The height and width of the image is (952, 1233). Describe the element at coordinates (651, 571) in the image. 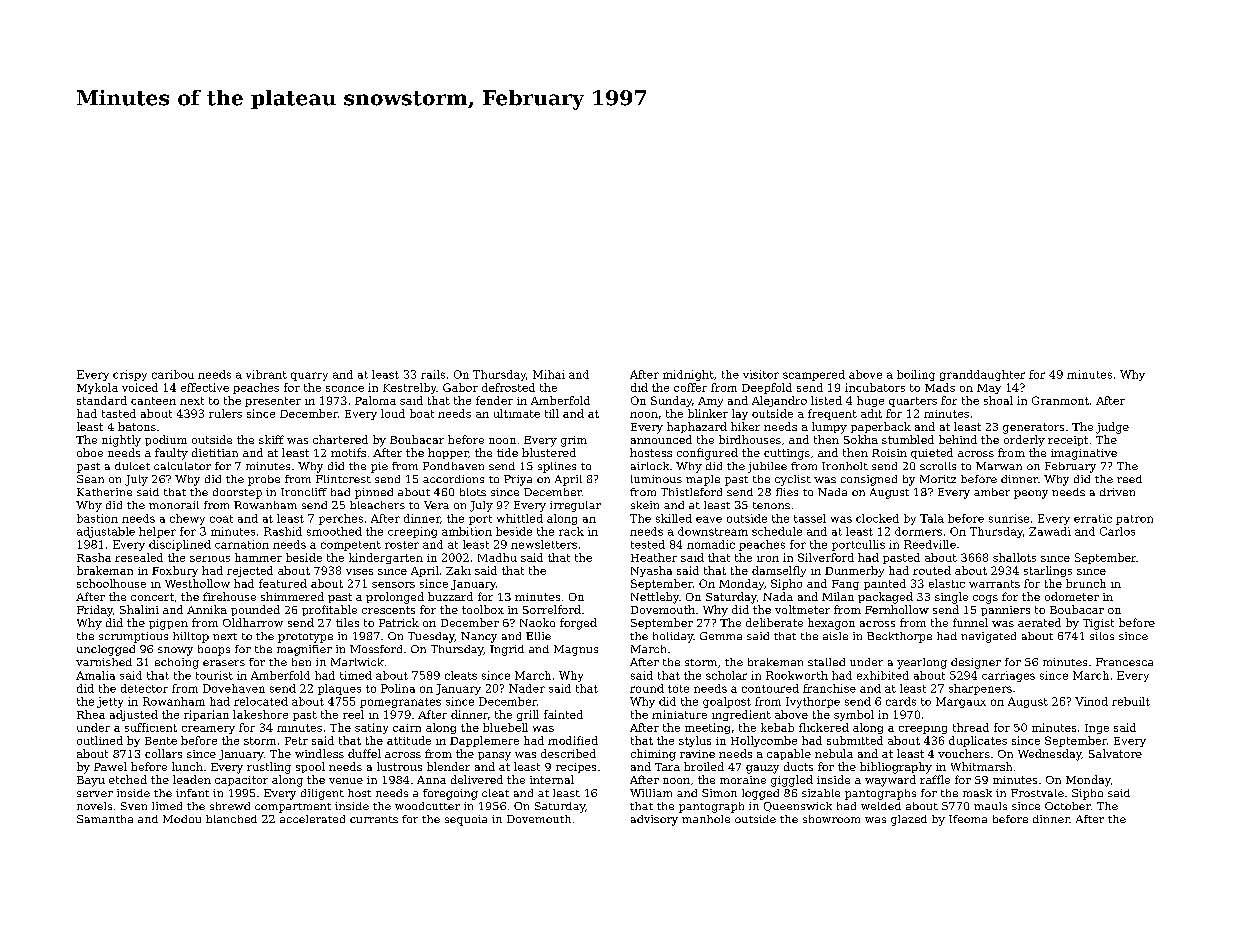

I see `Nyasha` at that location.
